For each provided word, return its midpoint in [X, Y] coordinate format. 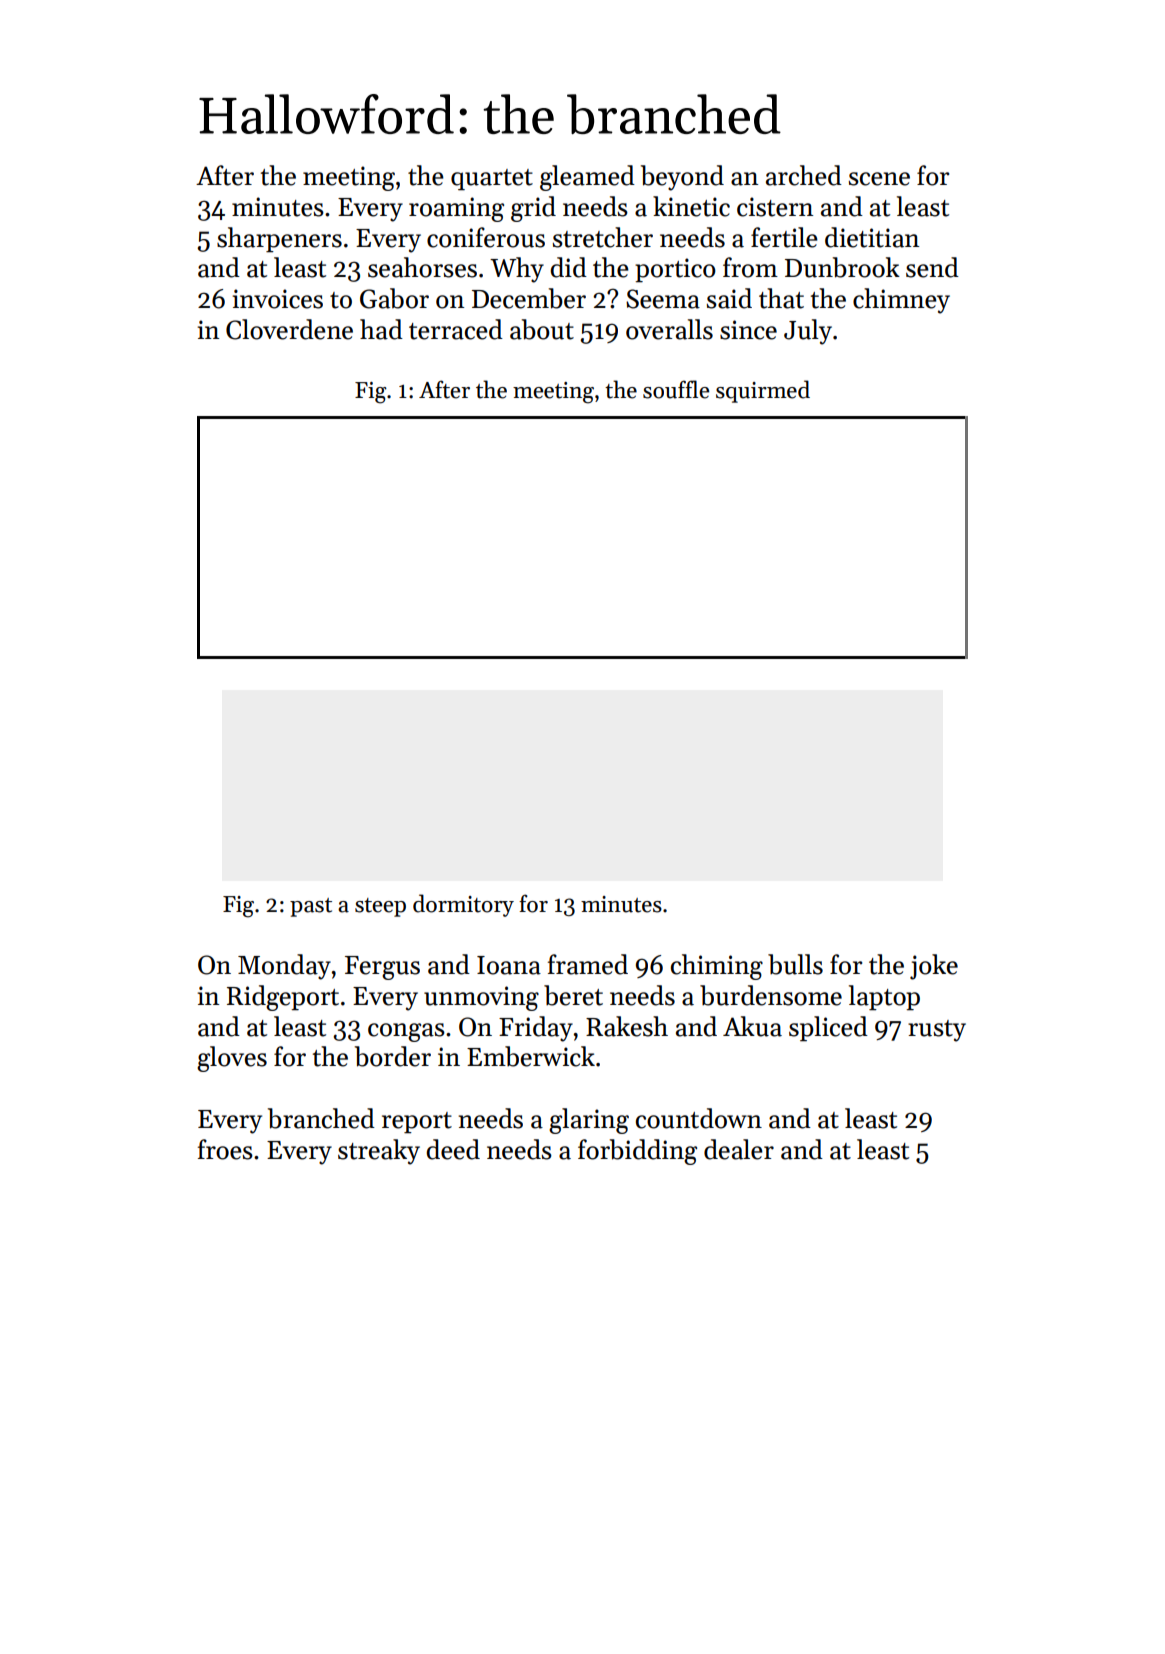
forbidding [637, 1152]
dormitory [463, 905]
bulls [795, 964]
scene [879, 179]
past [311, 907]
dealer [739, 1149]
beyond [682, 178]
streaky [379, 1152]
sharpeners [279, 240]
